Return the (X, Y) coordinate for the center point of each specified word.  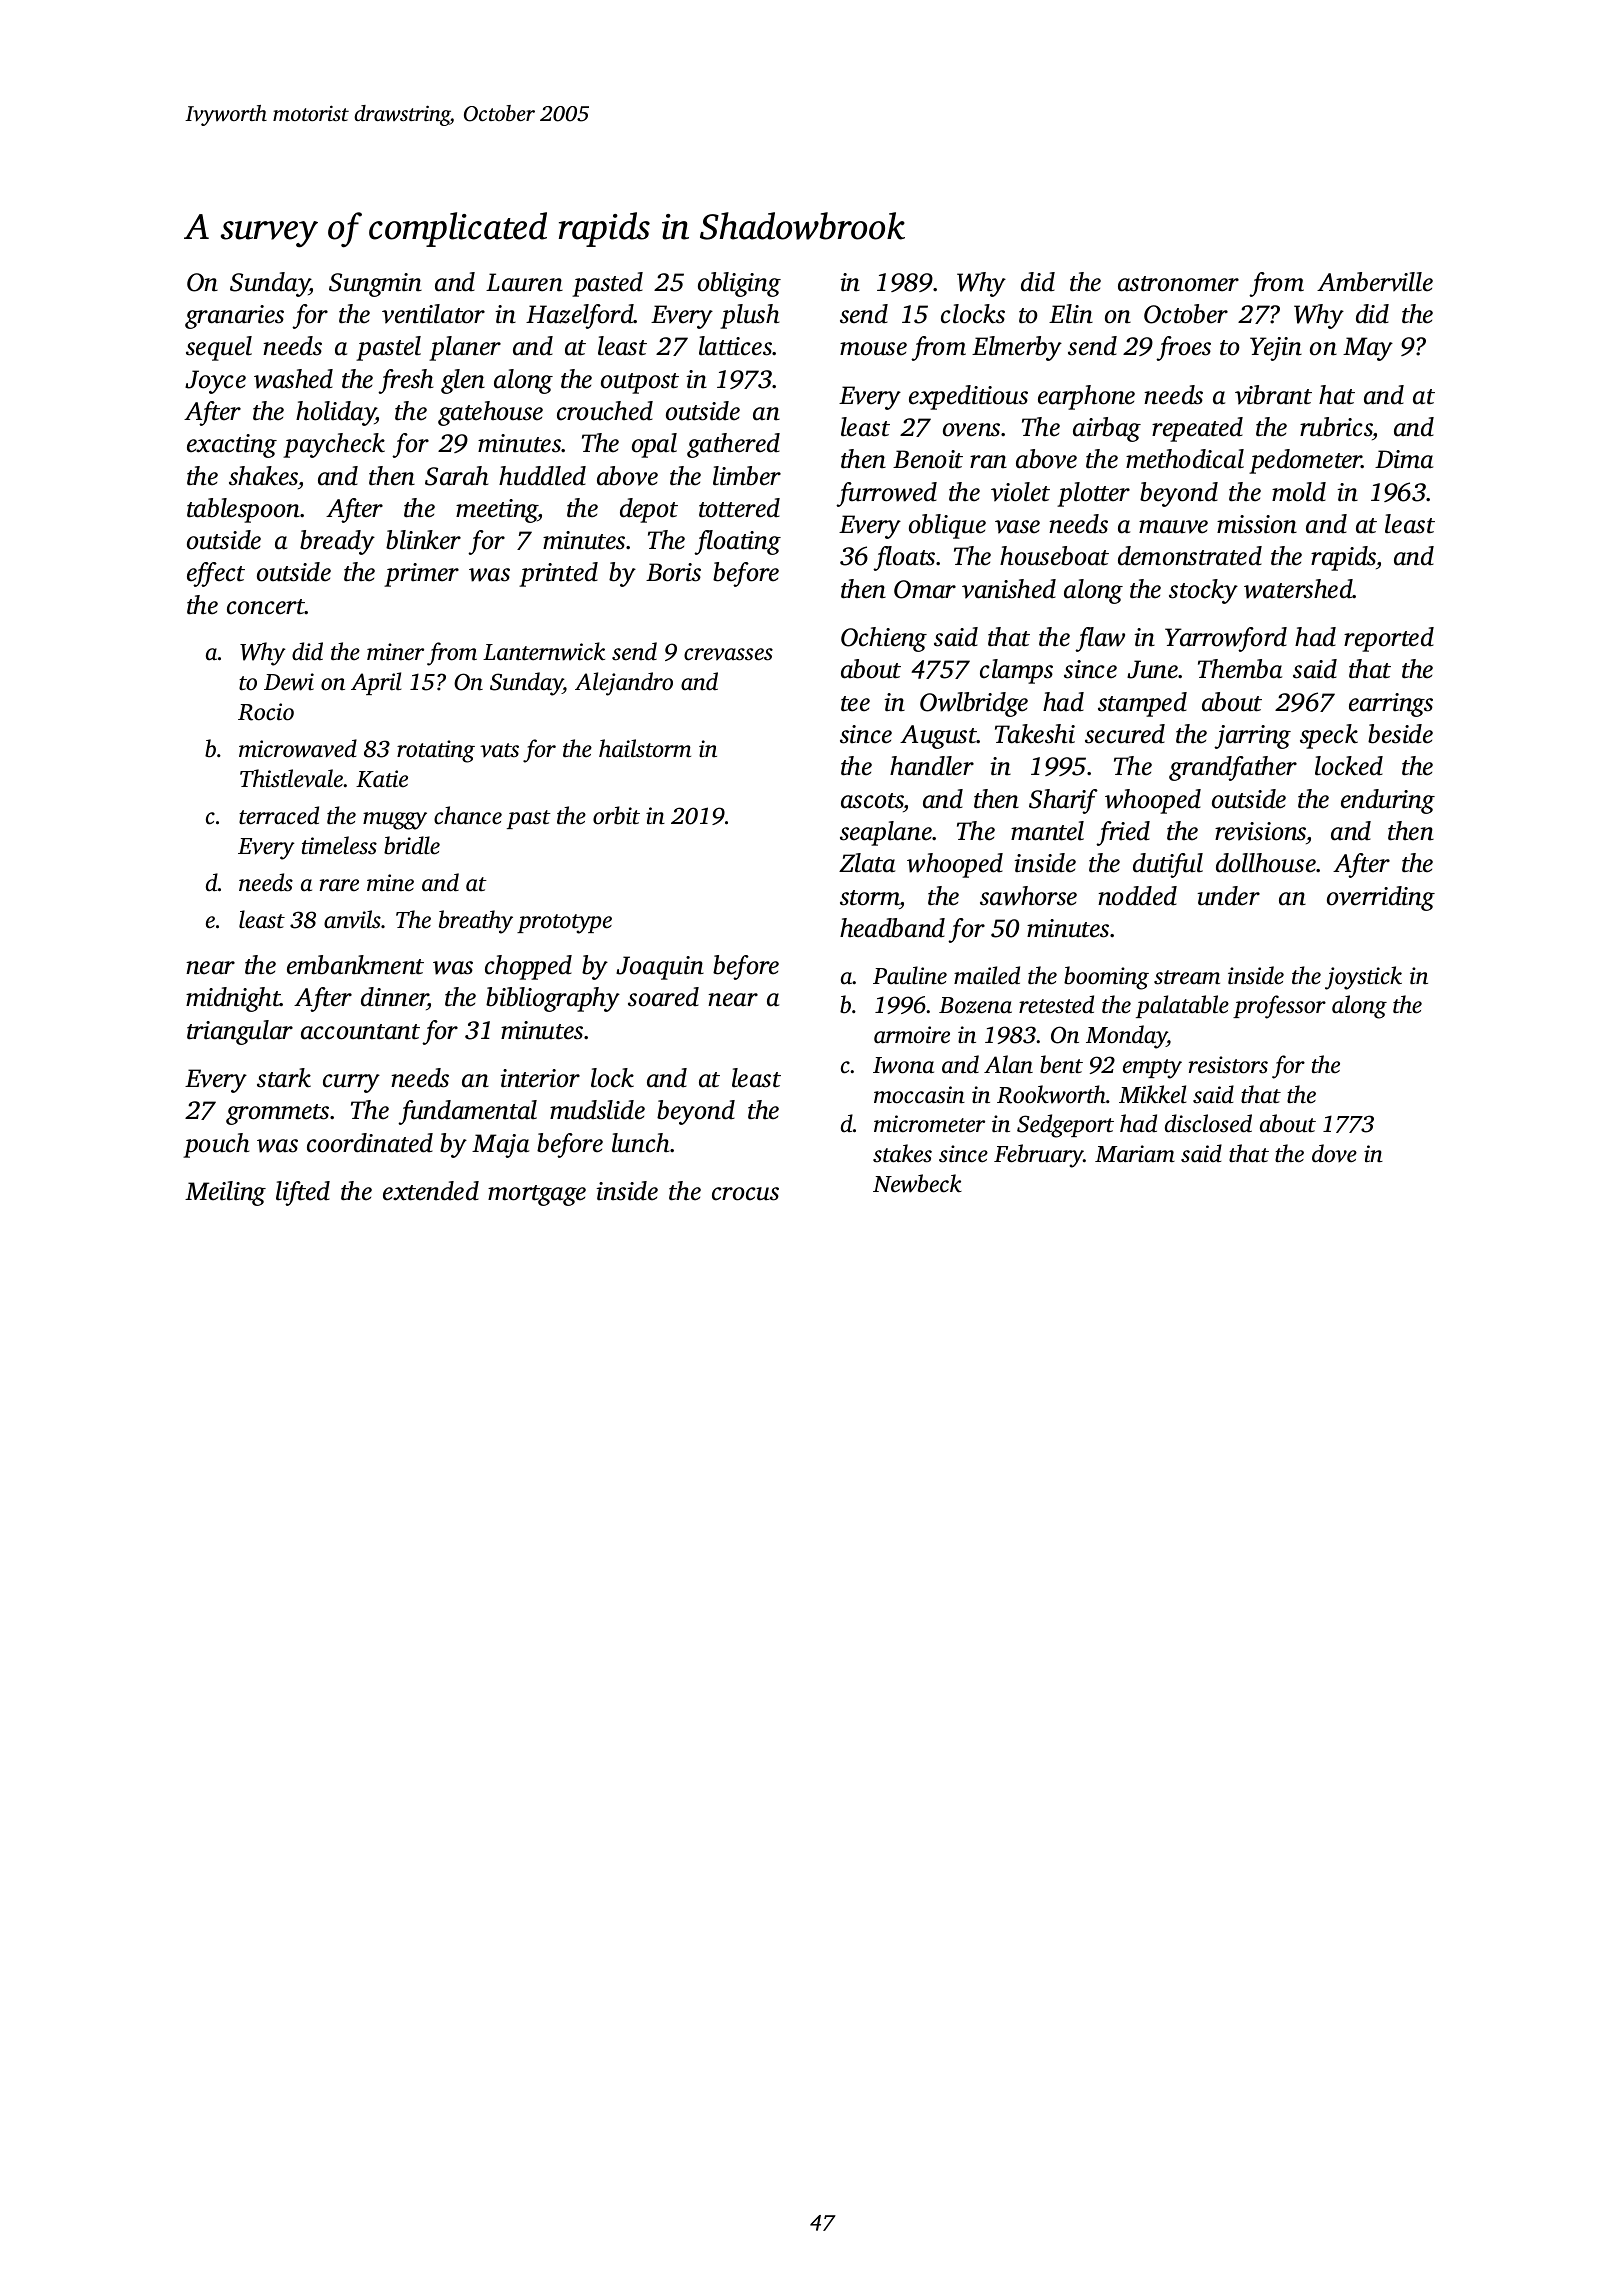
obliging (739, 284)
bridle (412, 845)
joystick (1363, 978)
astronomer (1178, 284)
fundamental (467, 1112)
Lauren (524, 282)
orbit (616, 815)
